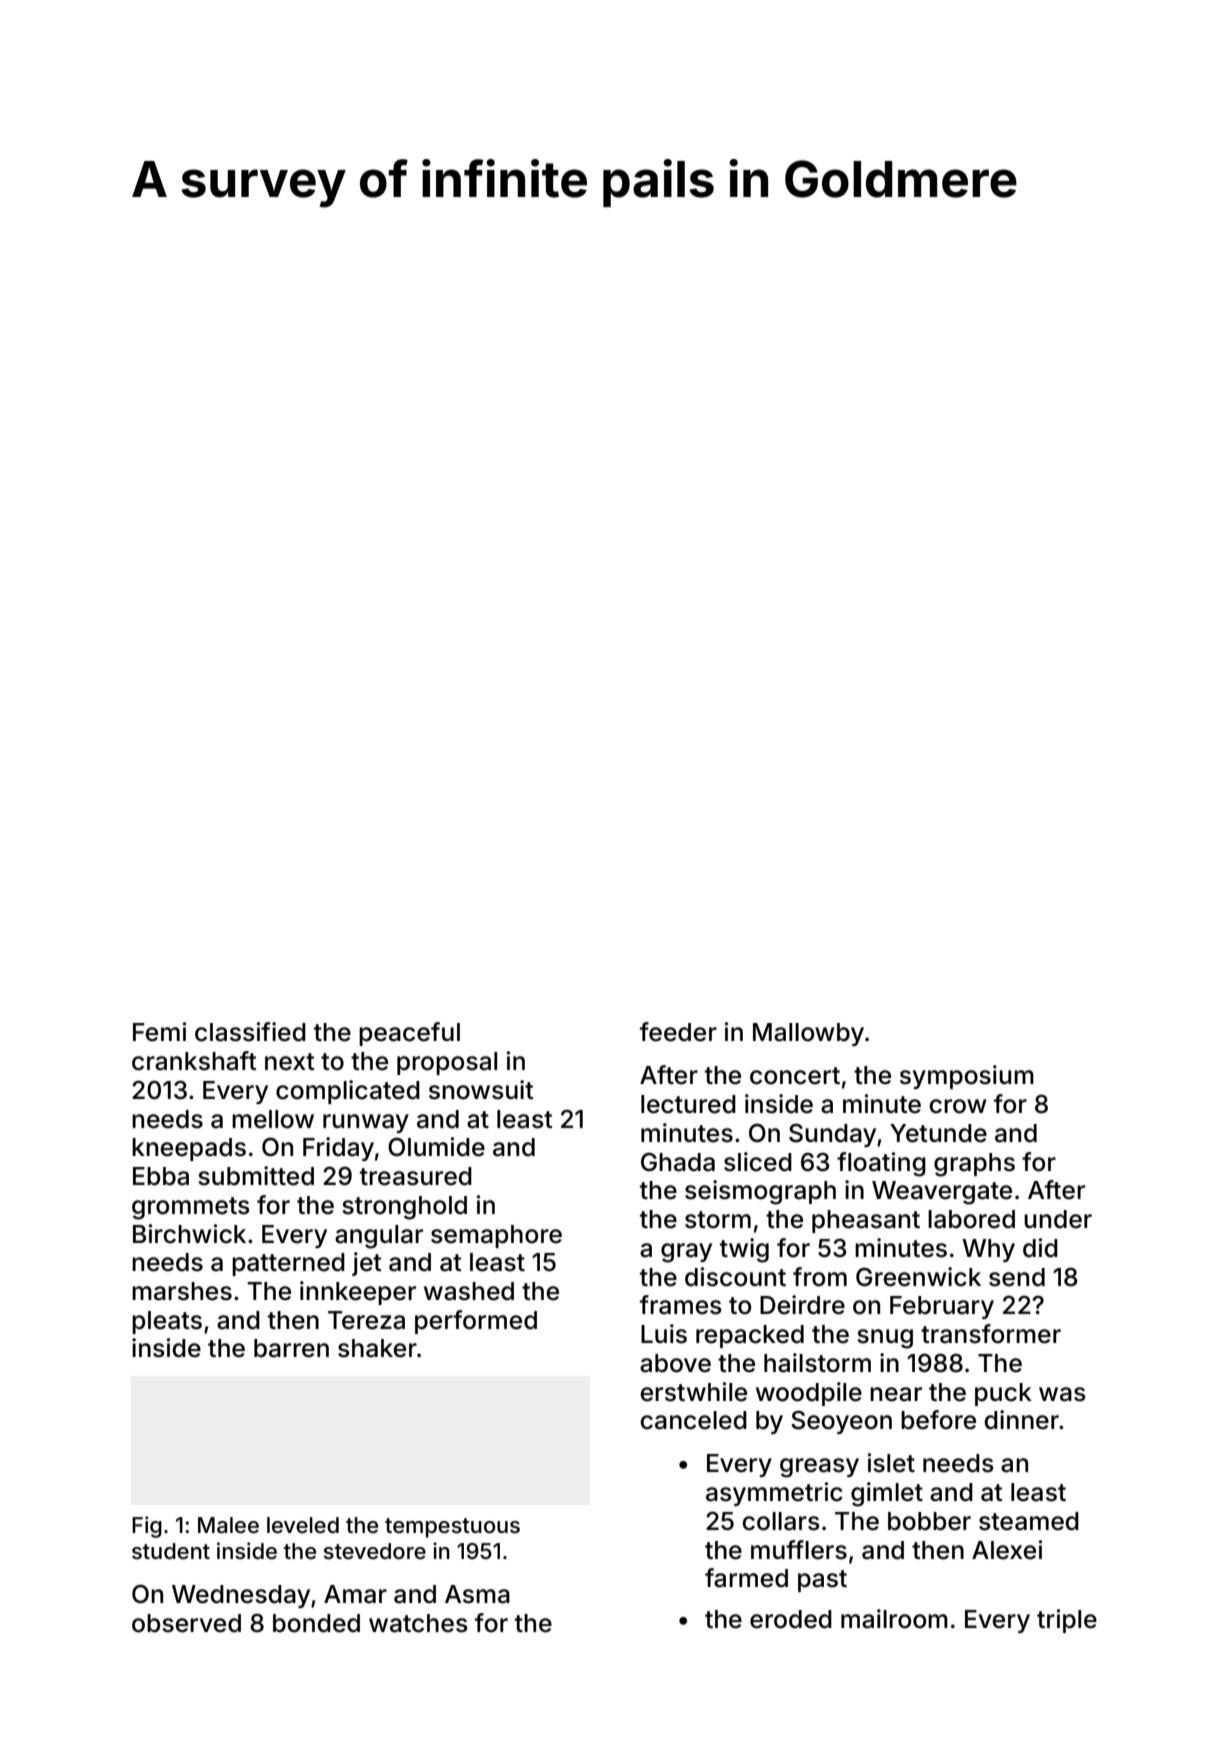  Describe the element at coordinates (469, 1291) in the screenshot. I see `washed` at that location.
